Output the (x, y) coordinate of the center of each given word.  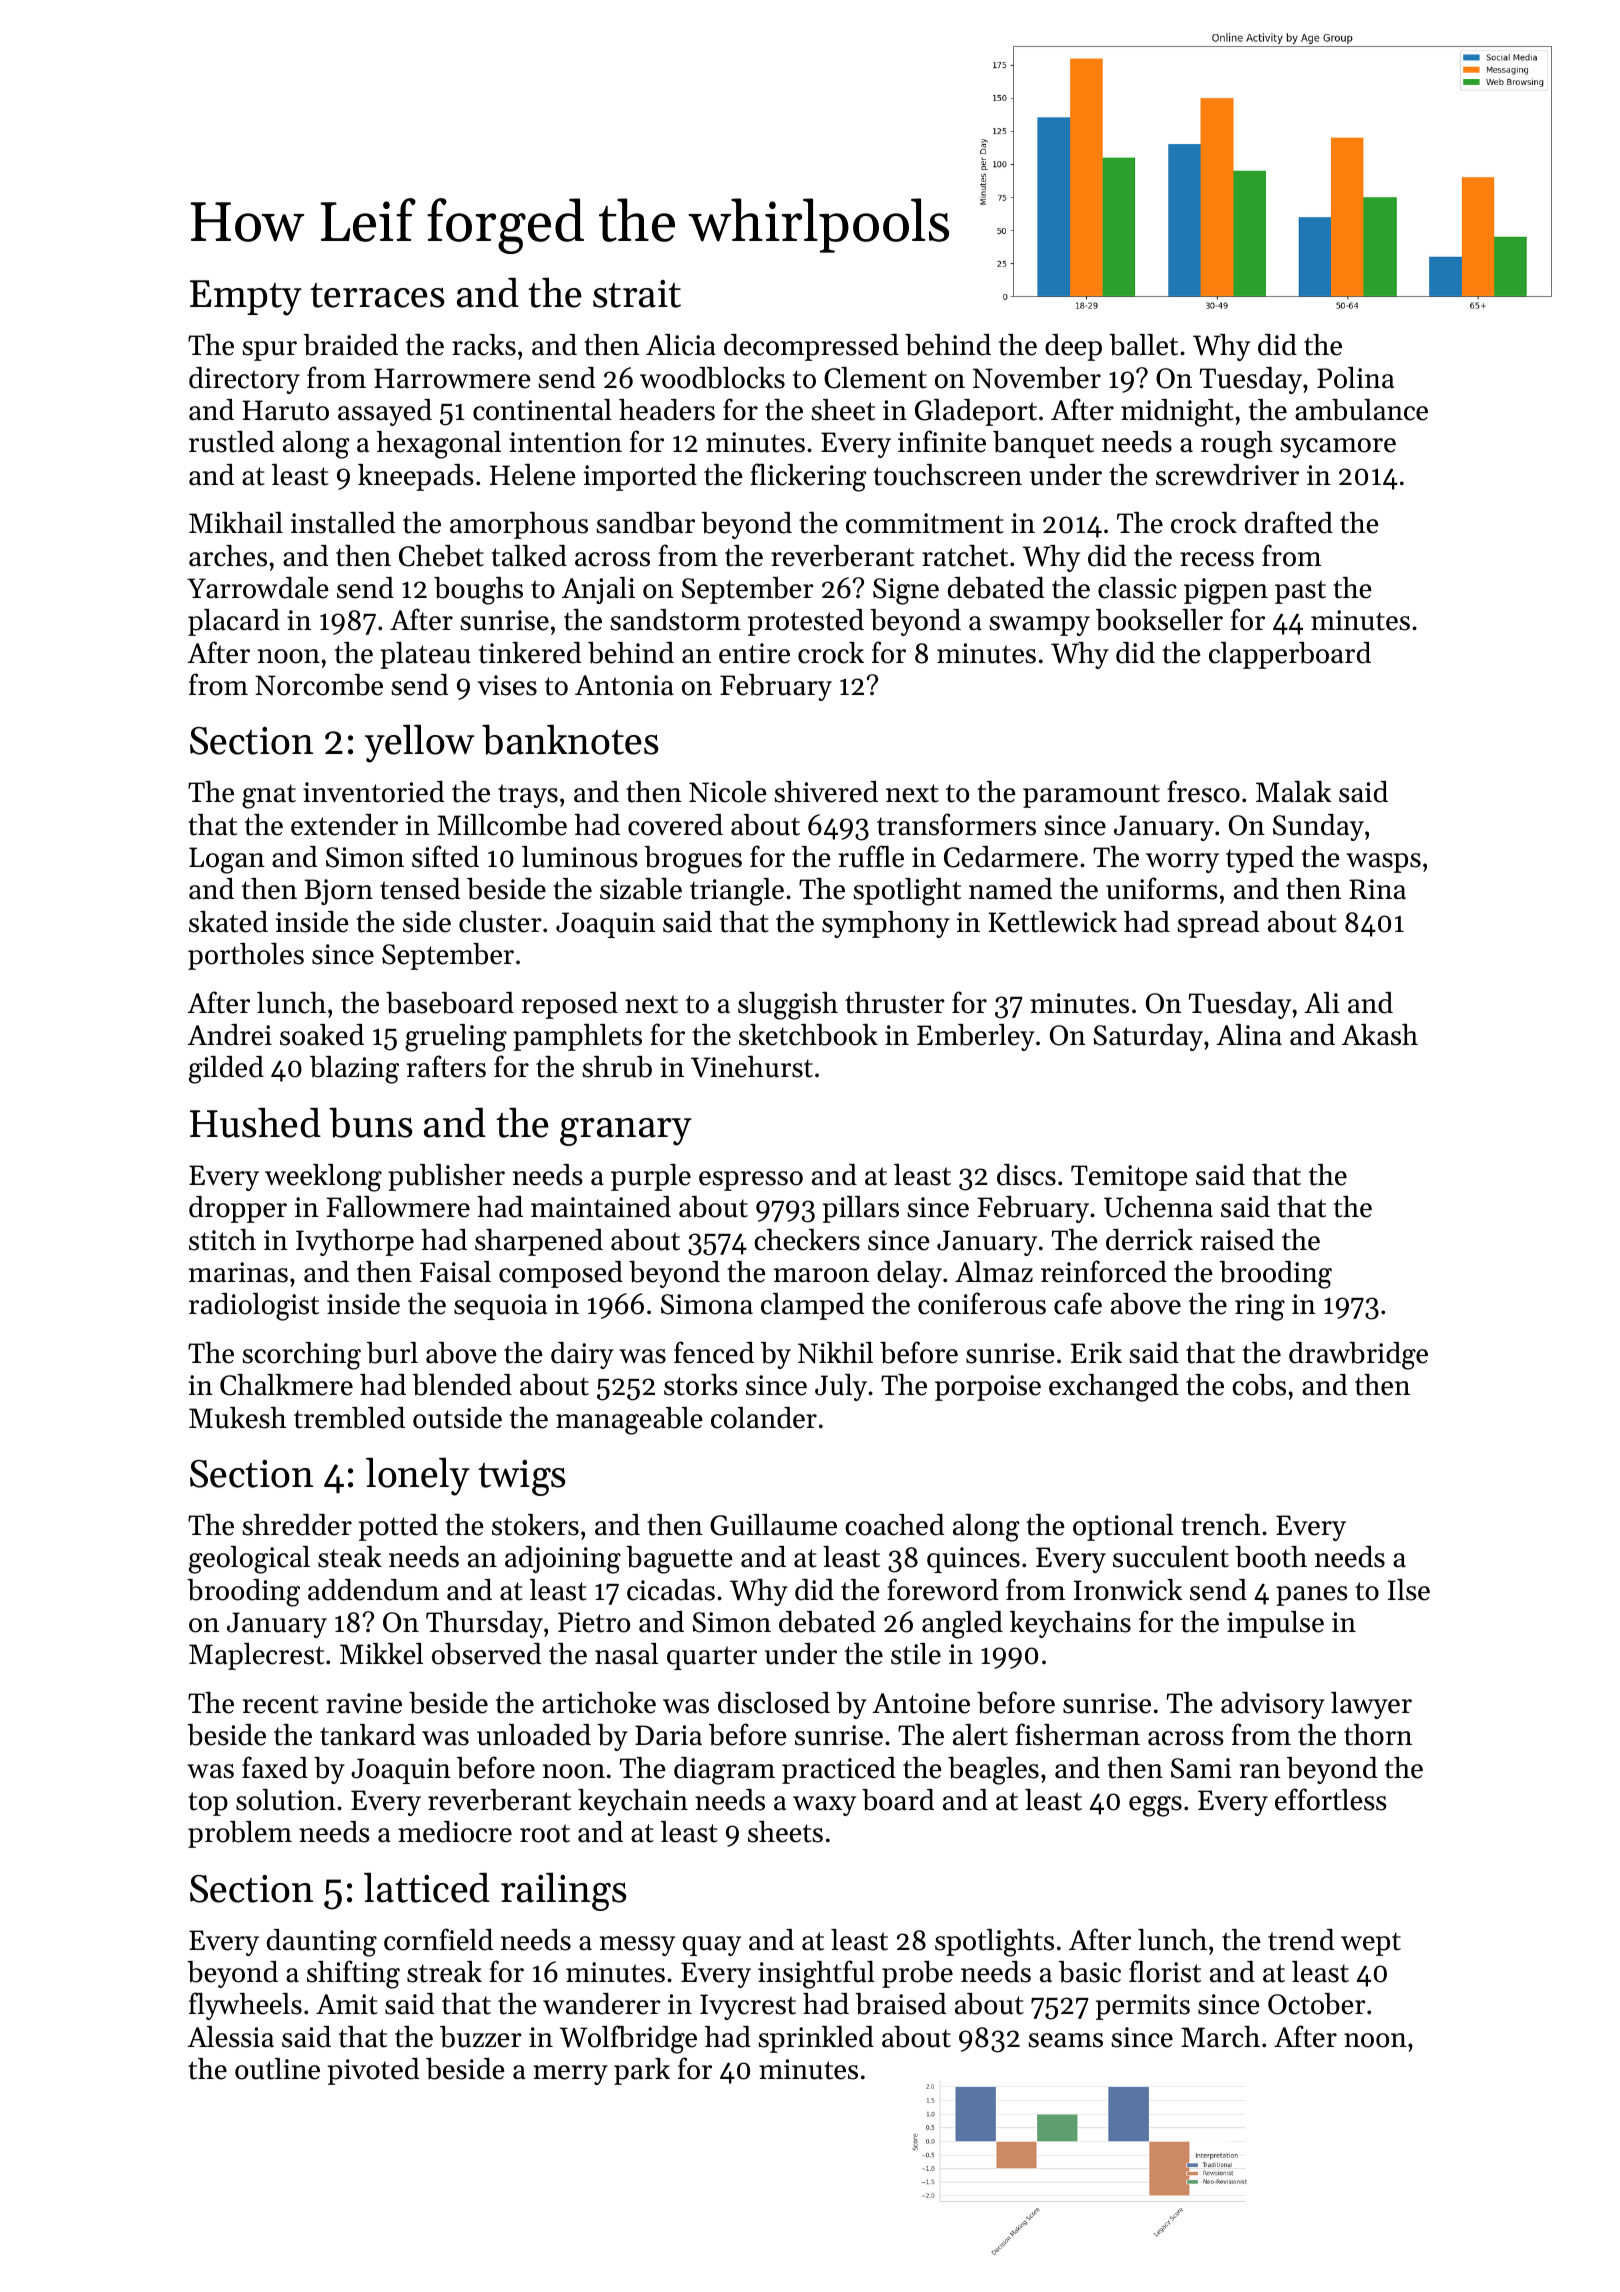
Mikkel (381, 1654)
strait (637, 294)
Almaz (994, 1271)
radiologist (254, 1307)
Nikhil (835, 1353)
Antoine (921, 1703)
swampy (1039, 626)
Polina (1355, 378)
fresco (1203, 791)
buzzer (481, 2037)
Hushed (255, 1122)
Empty (246, 298)
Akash (1380, 1035)
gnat (269, 796)
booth (1271, 1557)
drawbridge (1358, 1356)
